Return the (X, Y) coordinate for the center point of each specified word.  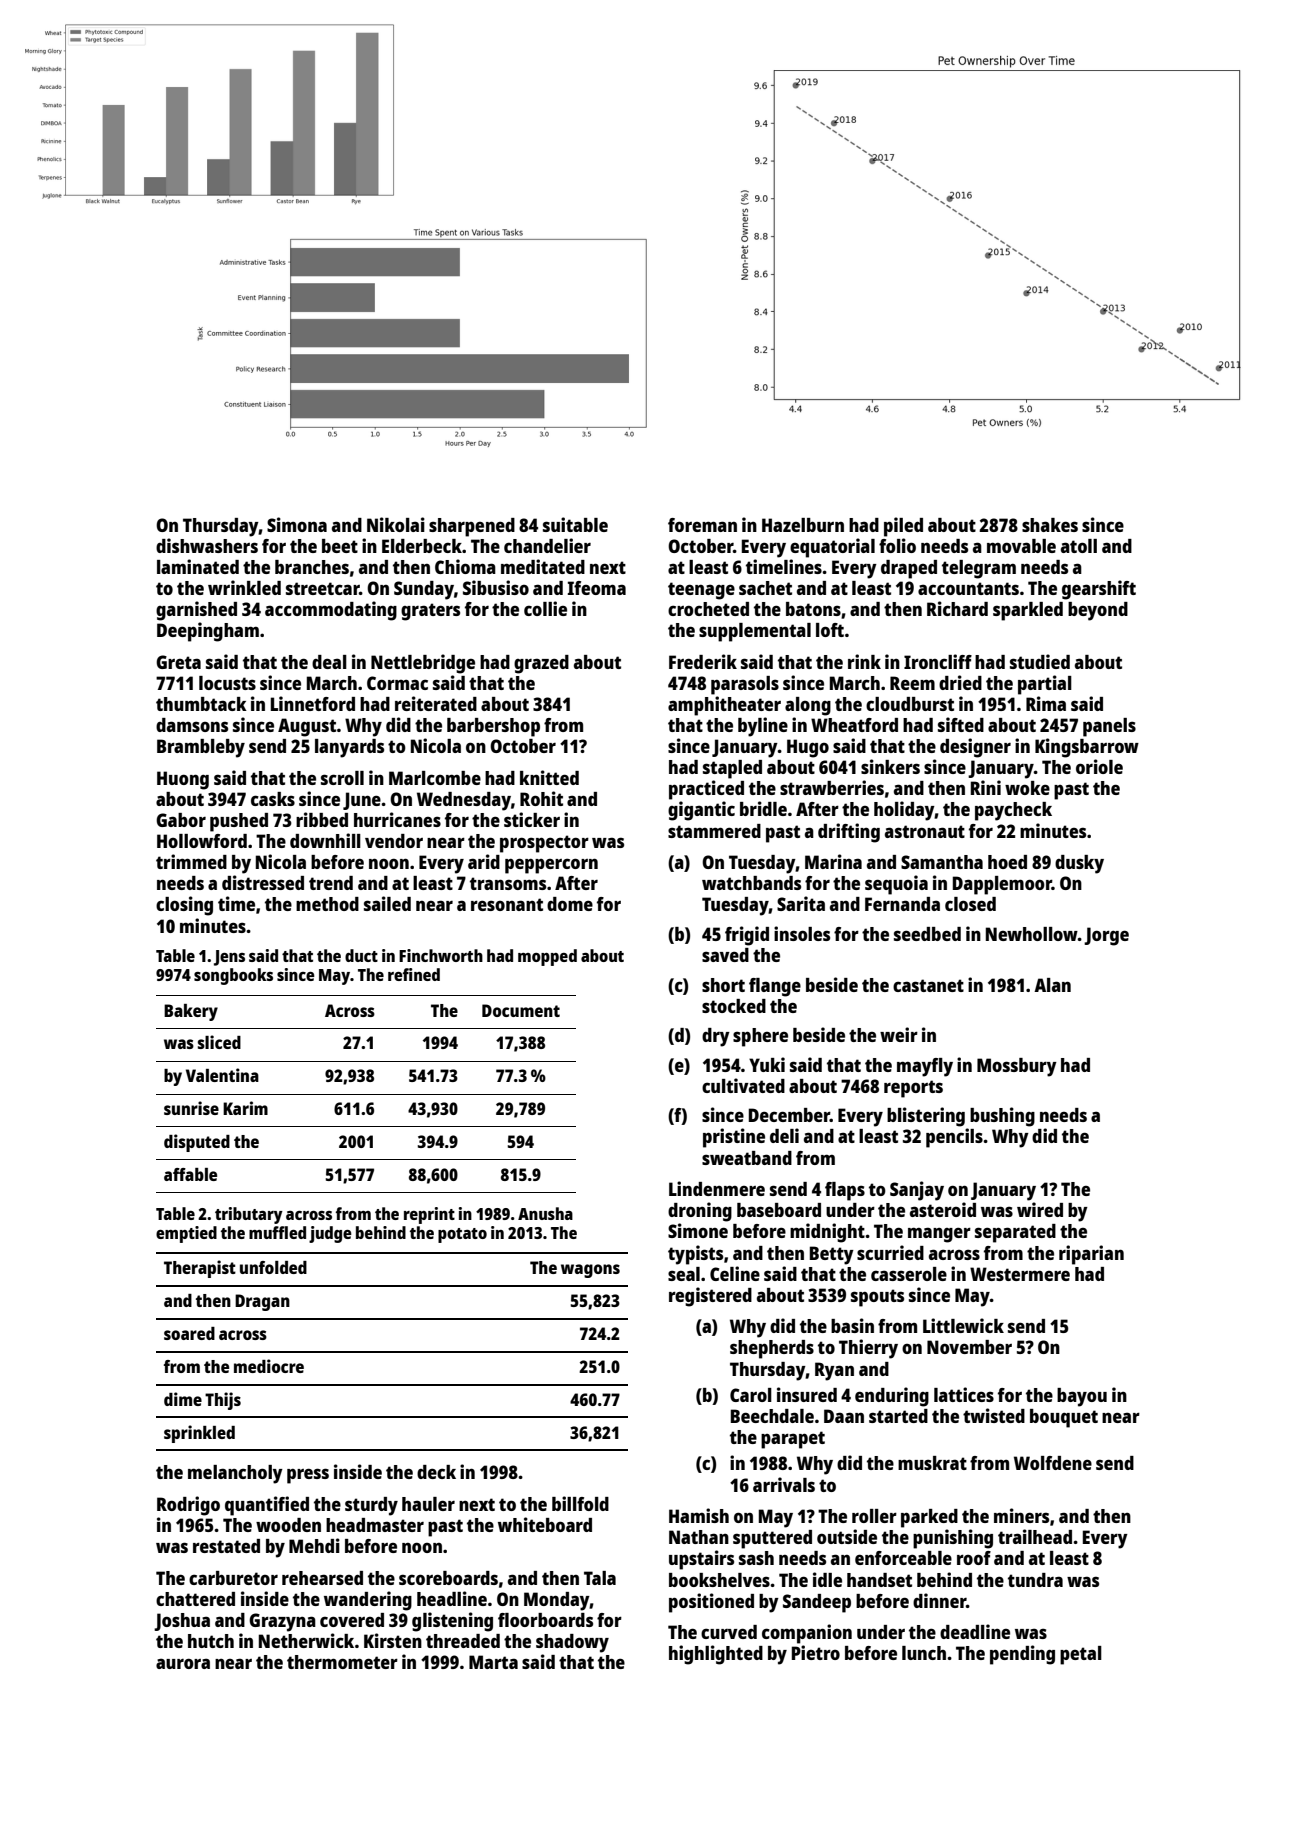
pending (1022, 1655)
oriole (1099, 766)
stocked (734, 1006)
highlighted (716, 1655)
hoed (1007, 862)
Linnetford (313, 703)
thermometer (342, 1662)
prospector (544, 844)
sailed (387, 903)
